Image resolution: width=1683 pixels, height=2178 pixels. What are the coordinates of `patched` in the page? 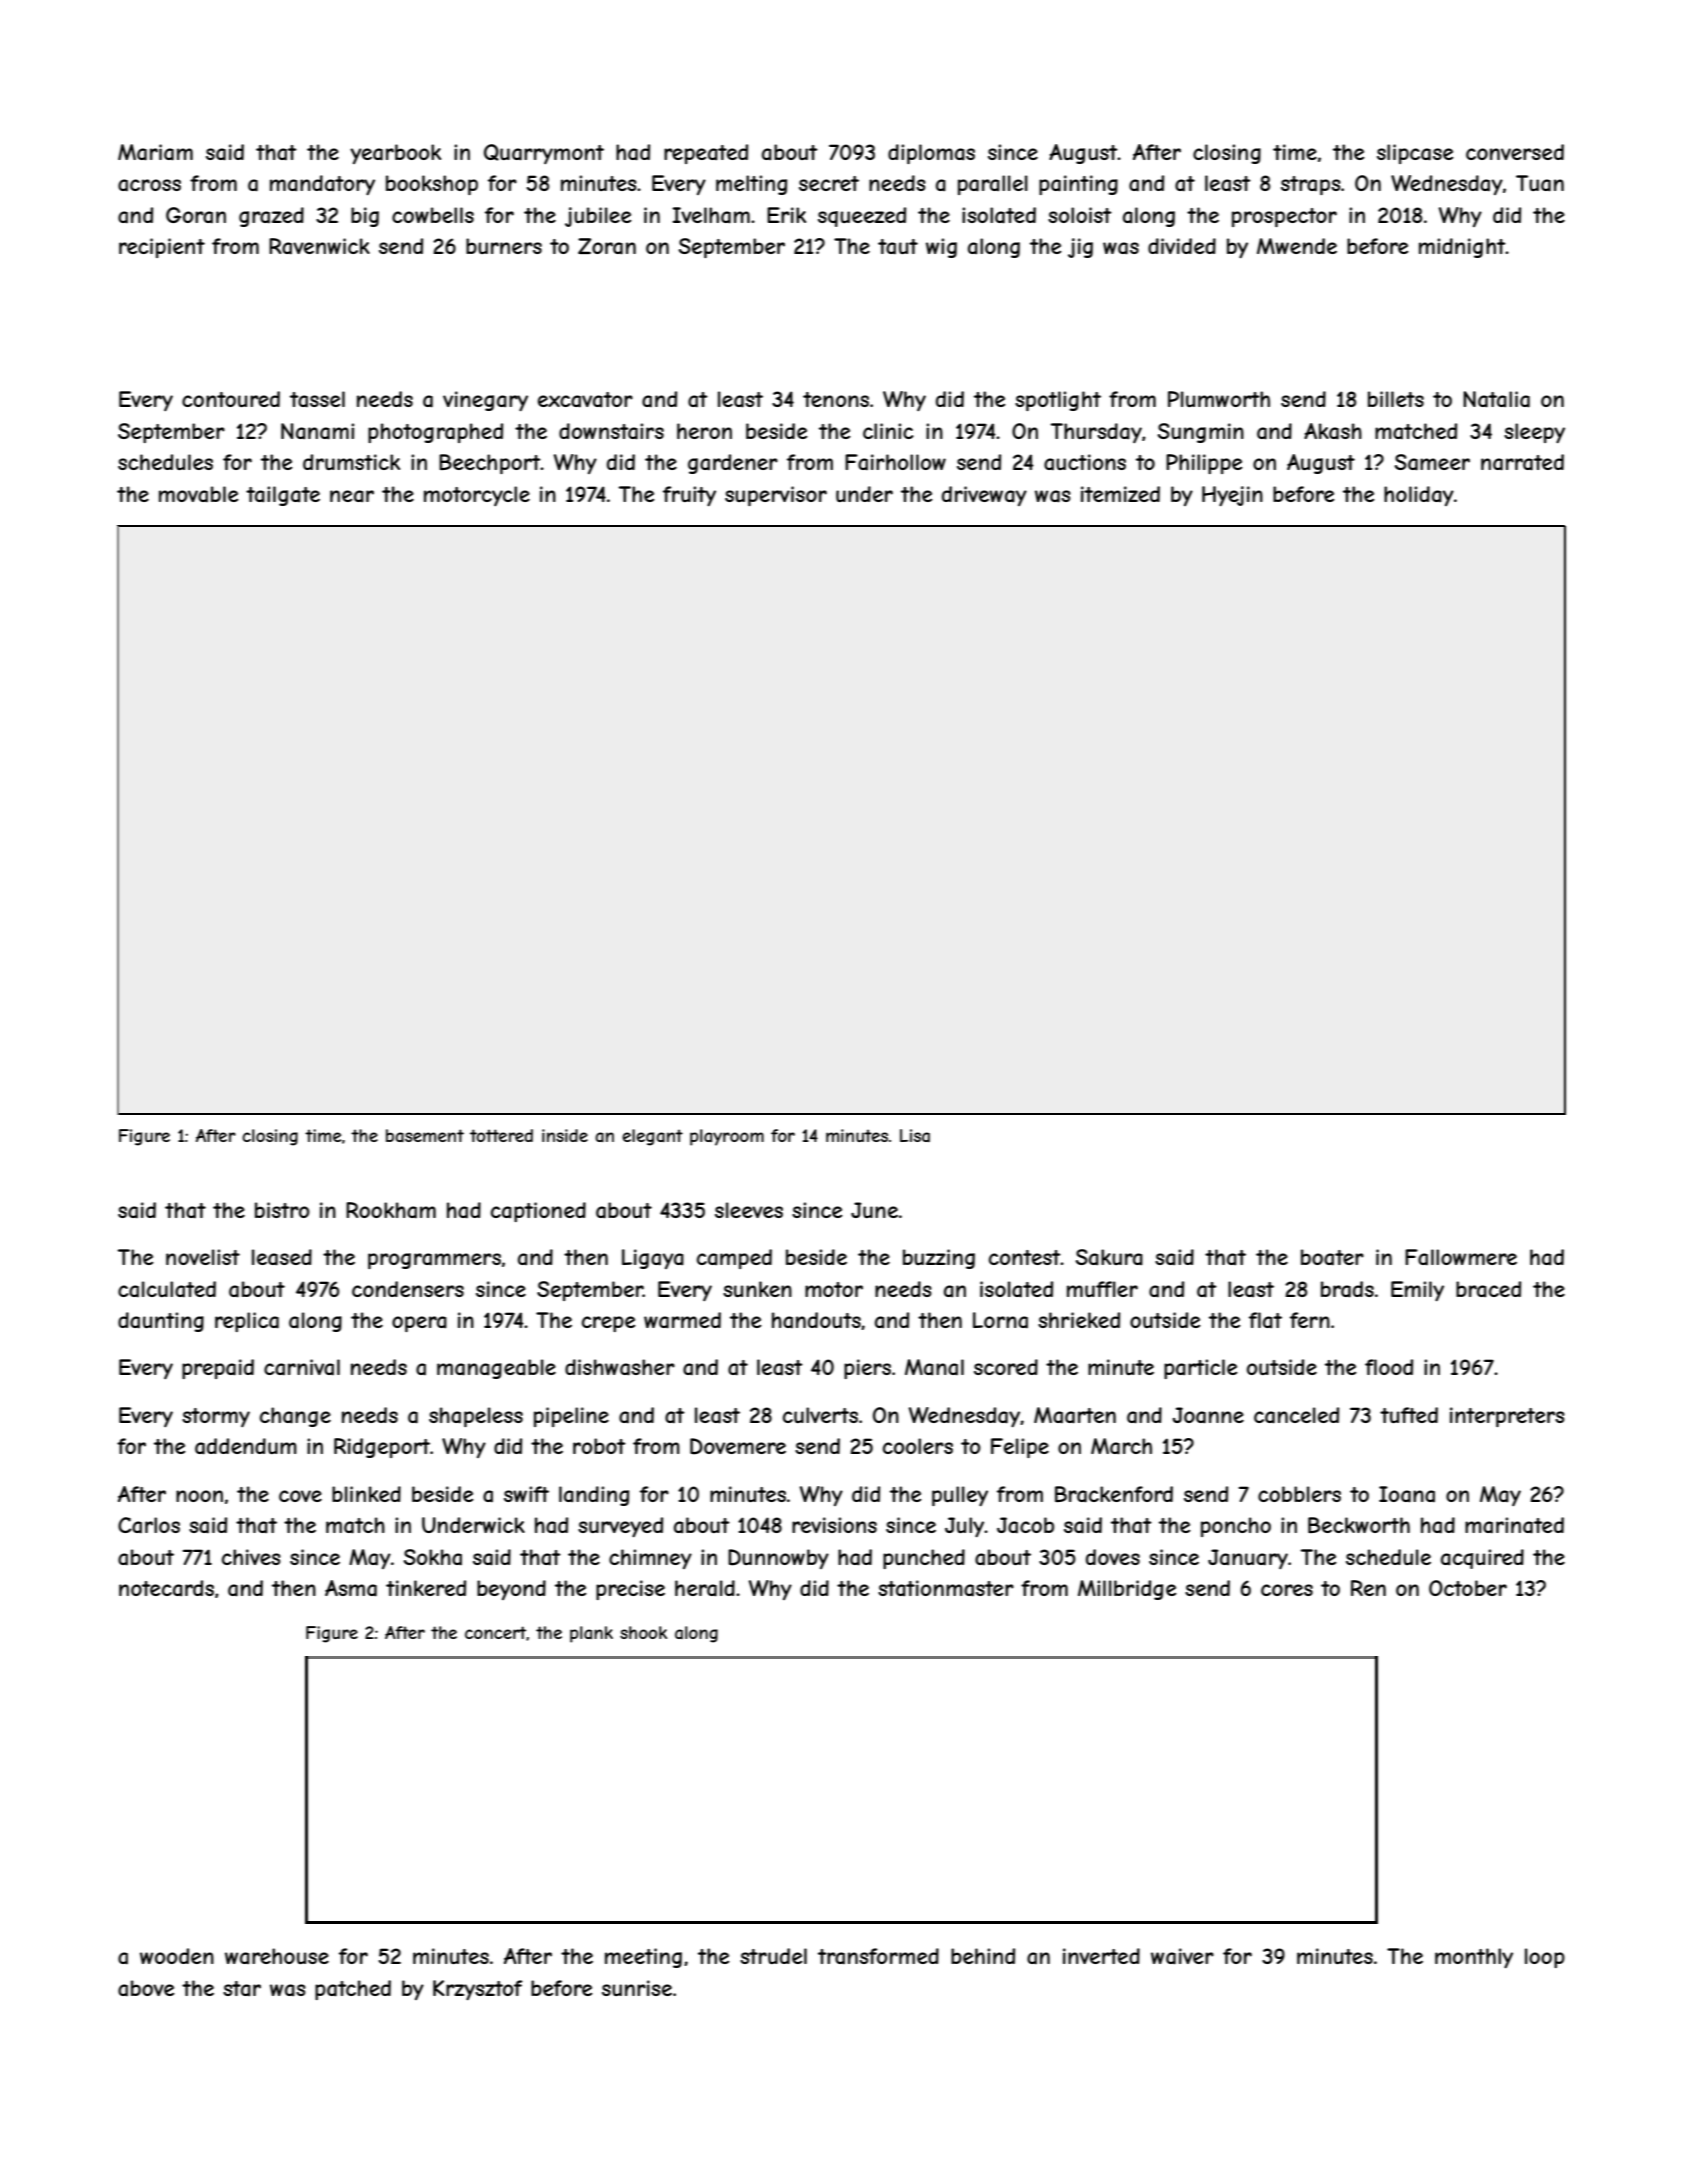 It's located at (353, 1990).
